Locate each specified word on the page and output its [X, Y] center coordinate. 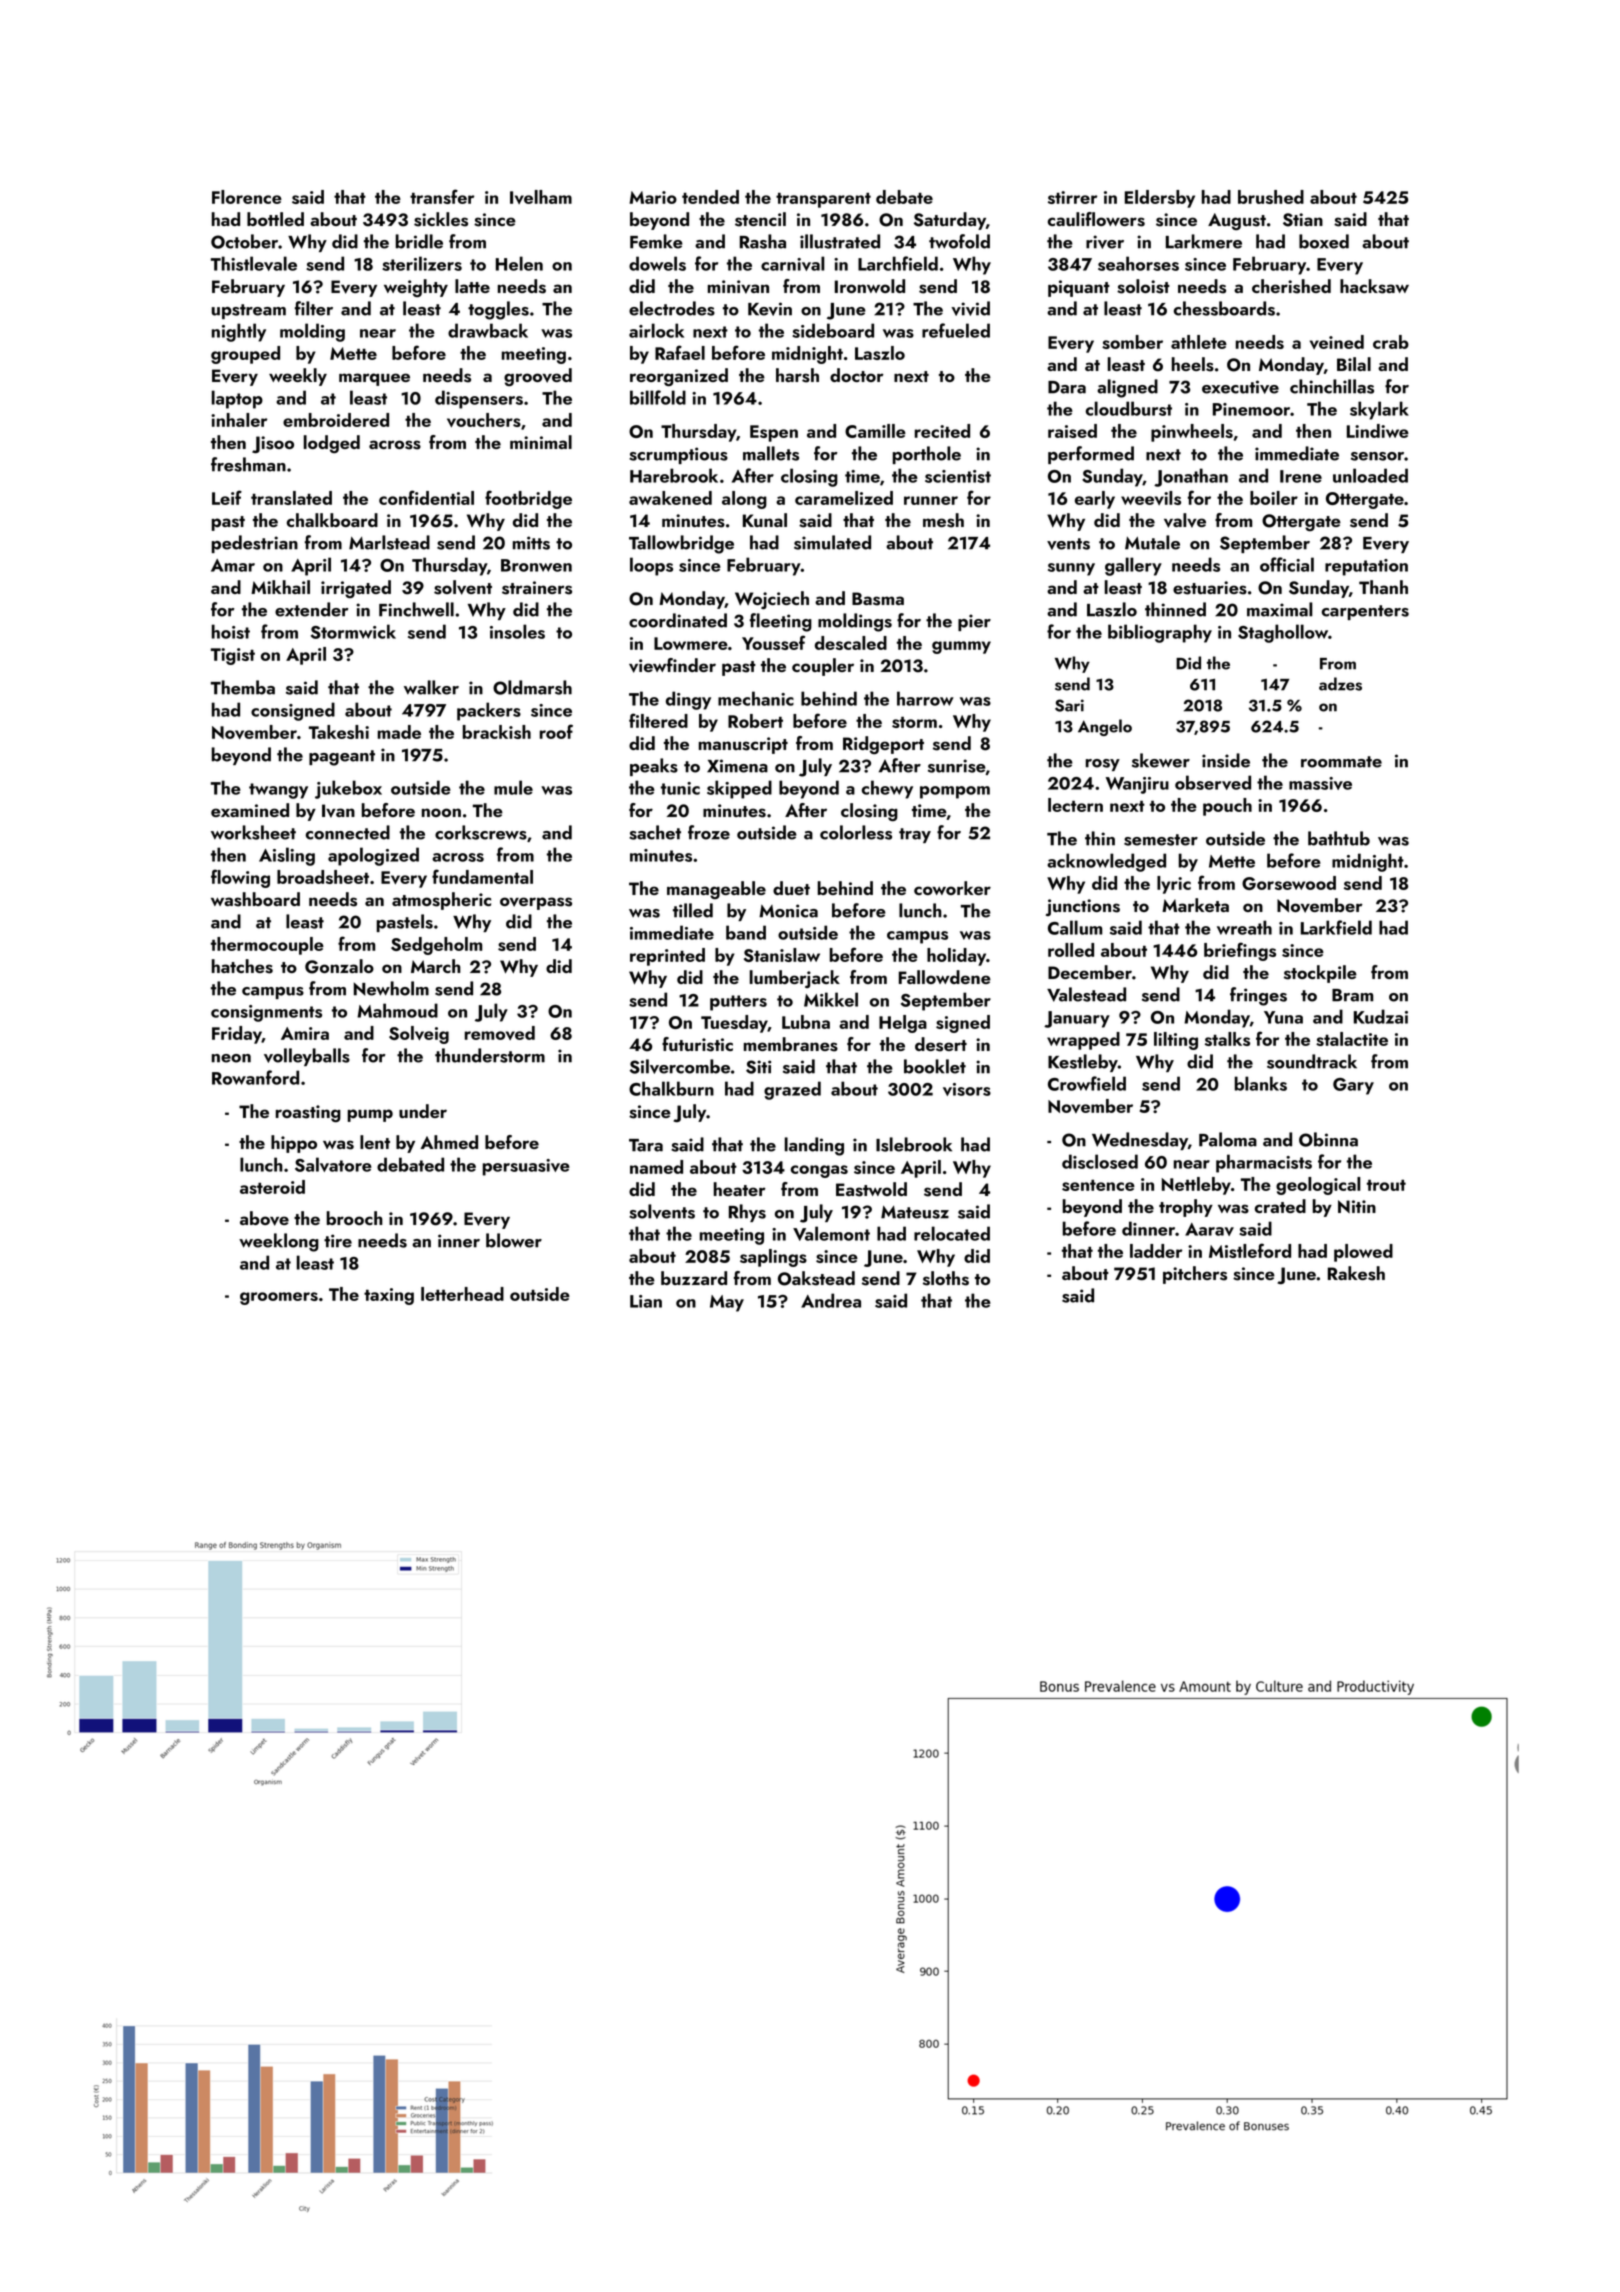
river [1105, 242]
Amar [233, 565]
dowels [657, 263]
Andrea [831, 1300]
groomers [279, 1298]
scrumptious [678, 455]
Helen [519, 263]
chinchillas [1332, 386]
